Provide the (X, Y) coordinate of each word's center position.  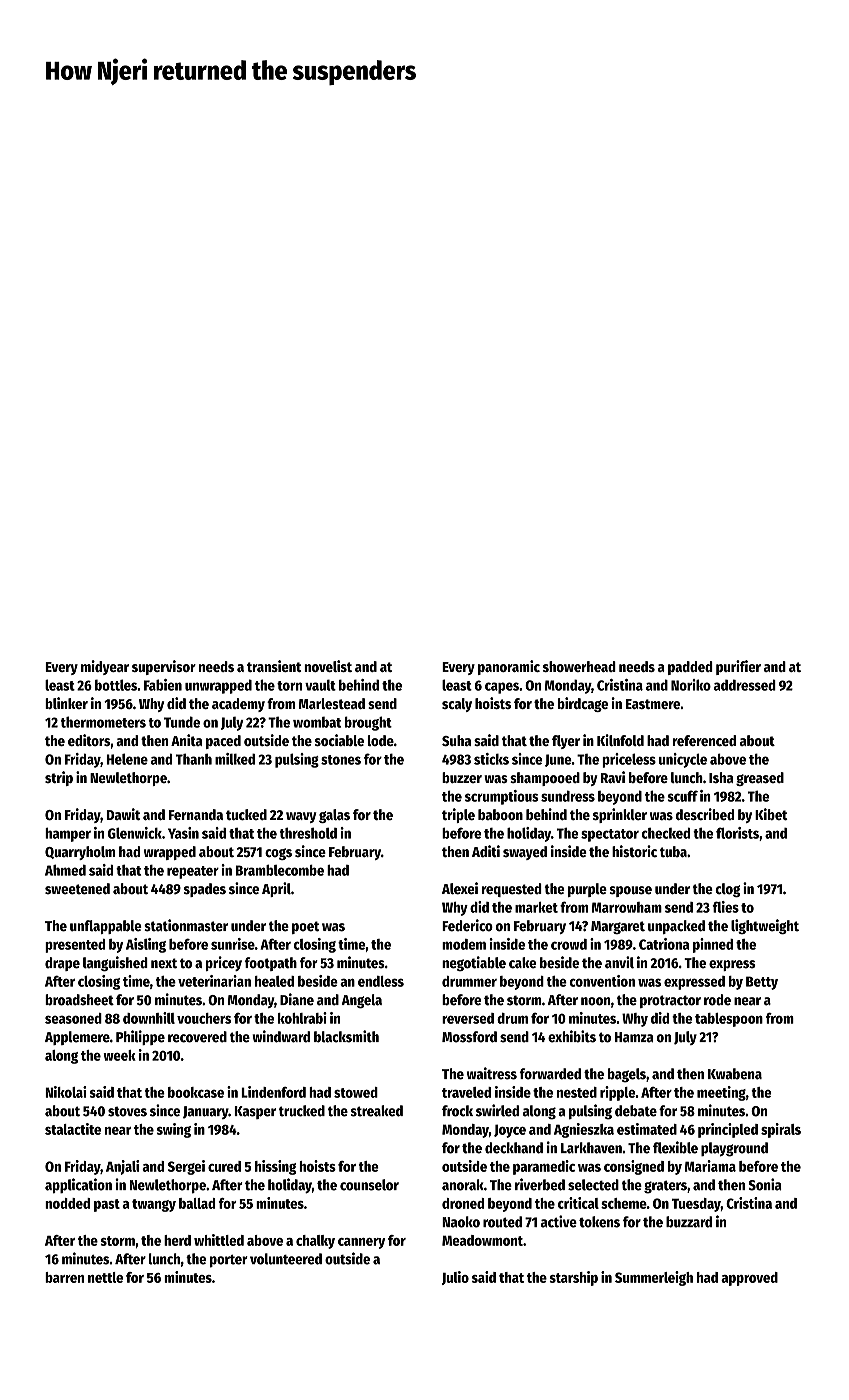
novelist (328, 666)
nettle (105, 1277)
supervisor (164, 667)
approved (749, 1279)
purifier (738, 667)
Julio (455, 1278)
